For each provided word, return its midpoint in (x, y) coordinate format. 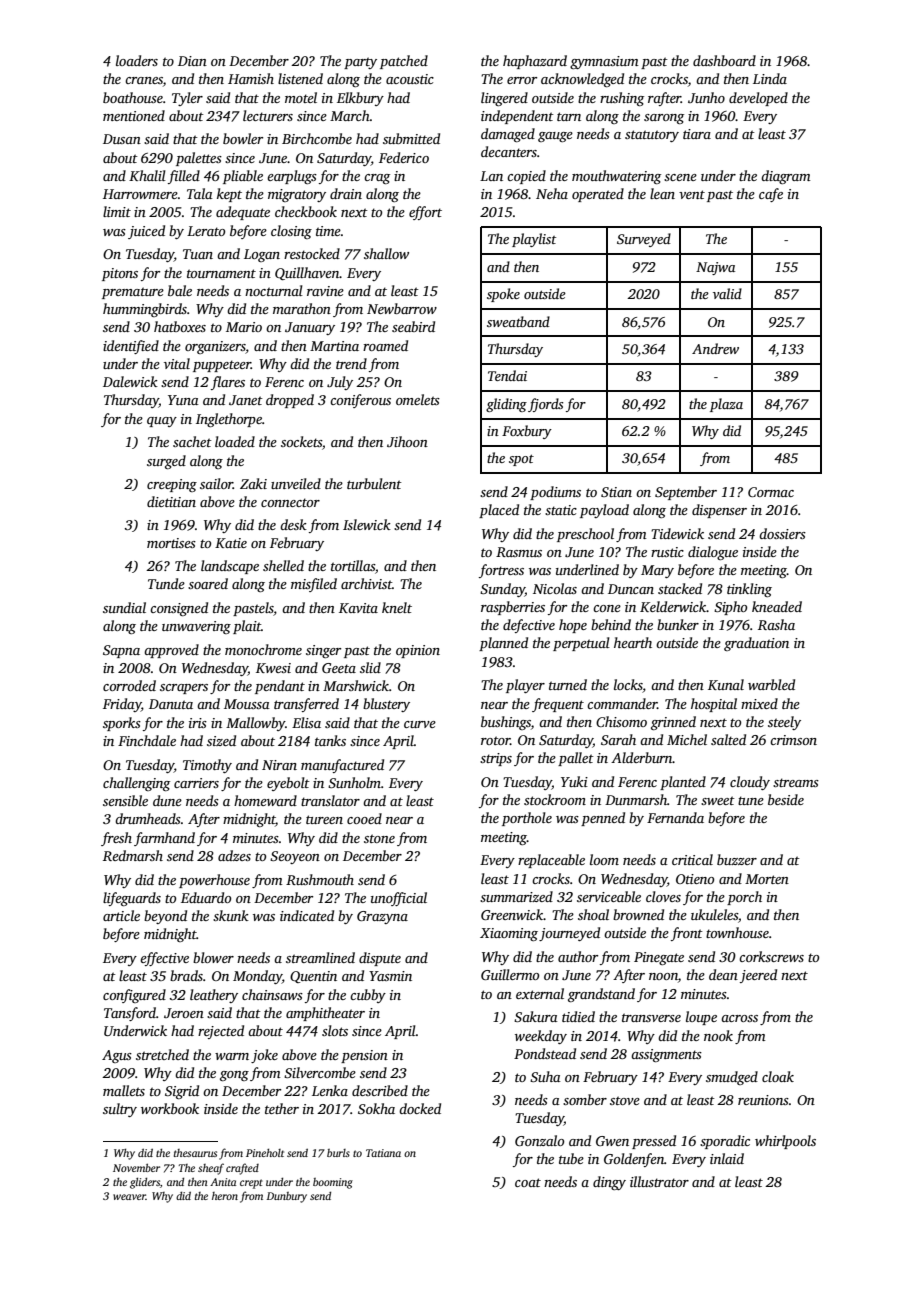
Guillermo (510, 974)
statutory (652, 136)
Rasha (776, 624)
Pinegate (659, 958)
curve (420, 724)
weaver (129, 1197)
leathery (214, 996)
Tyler (187, 99)
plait (247, 627)
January (310, 328)
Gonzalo (539, 1140)
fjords (545, 405)
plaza (726, 405)
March (350, 115)
